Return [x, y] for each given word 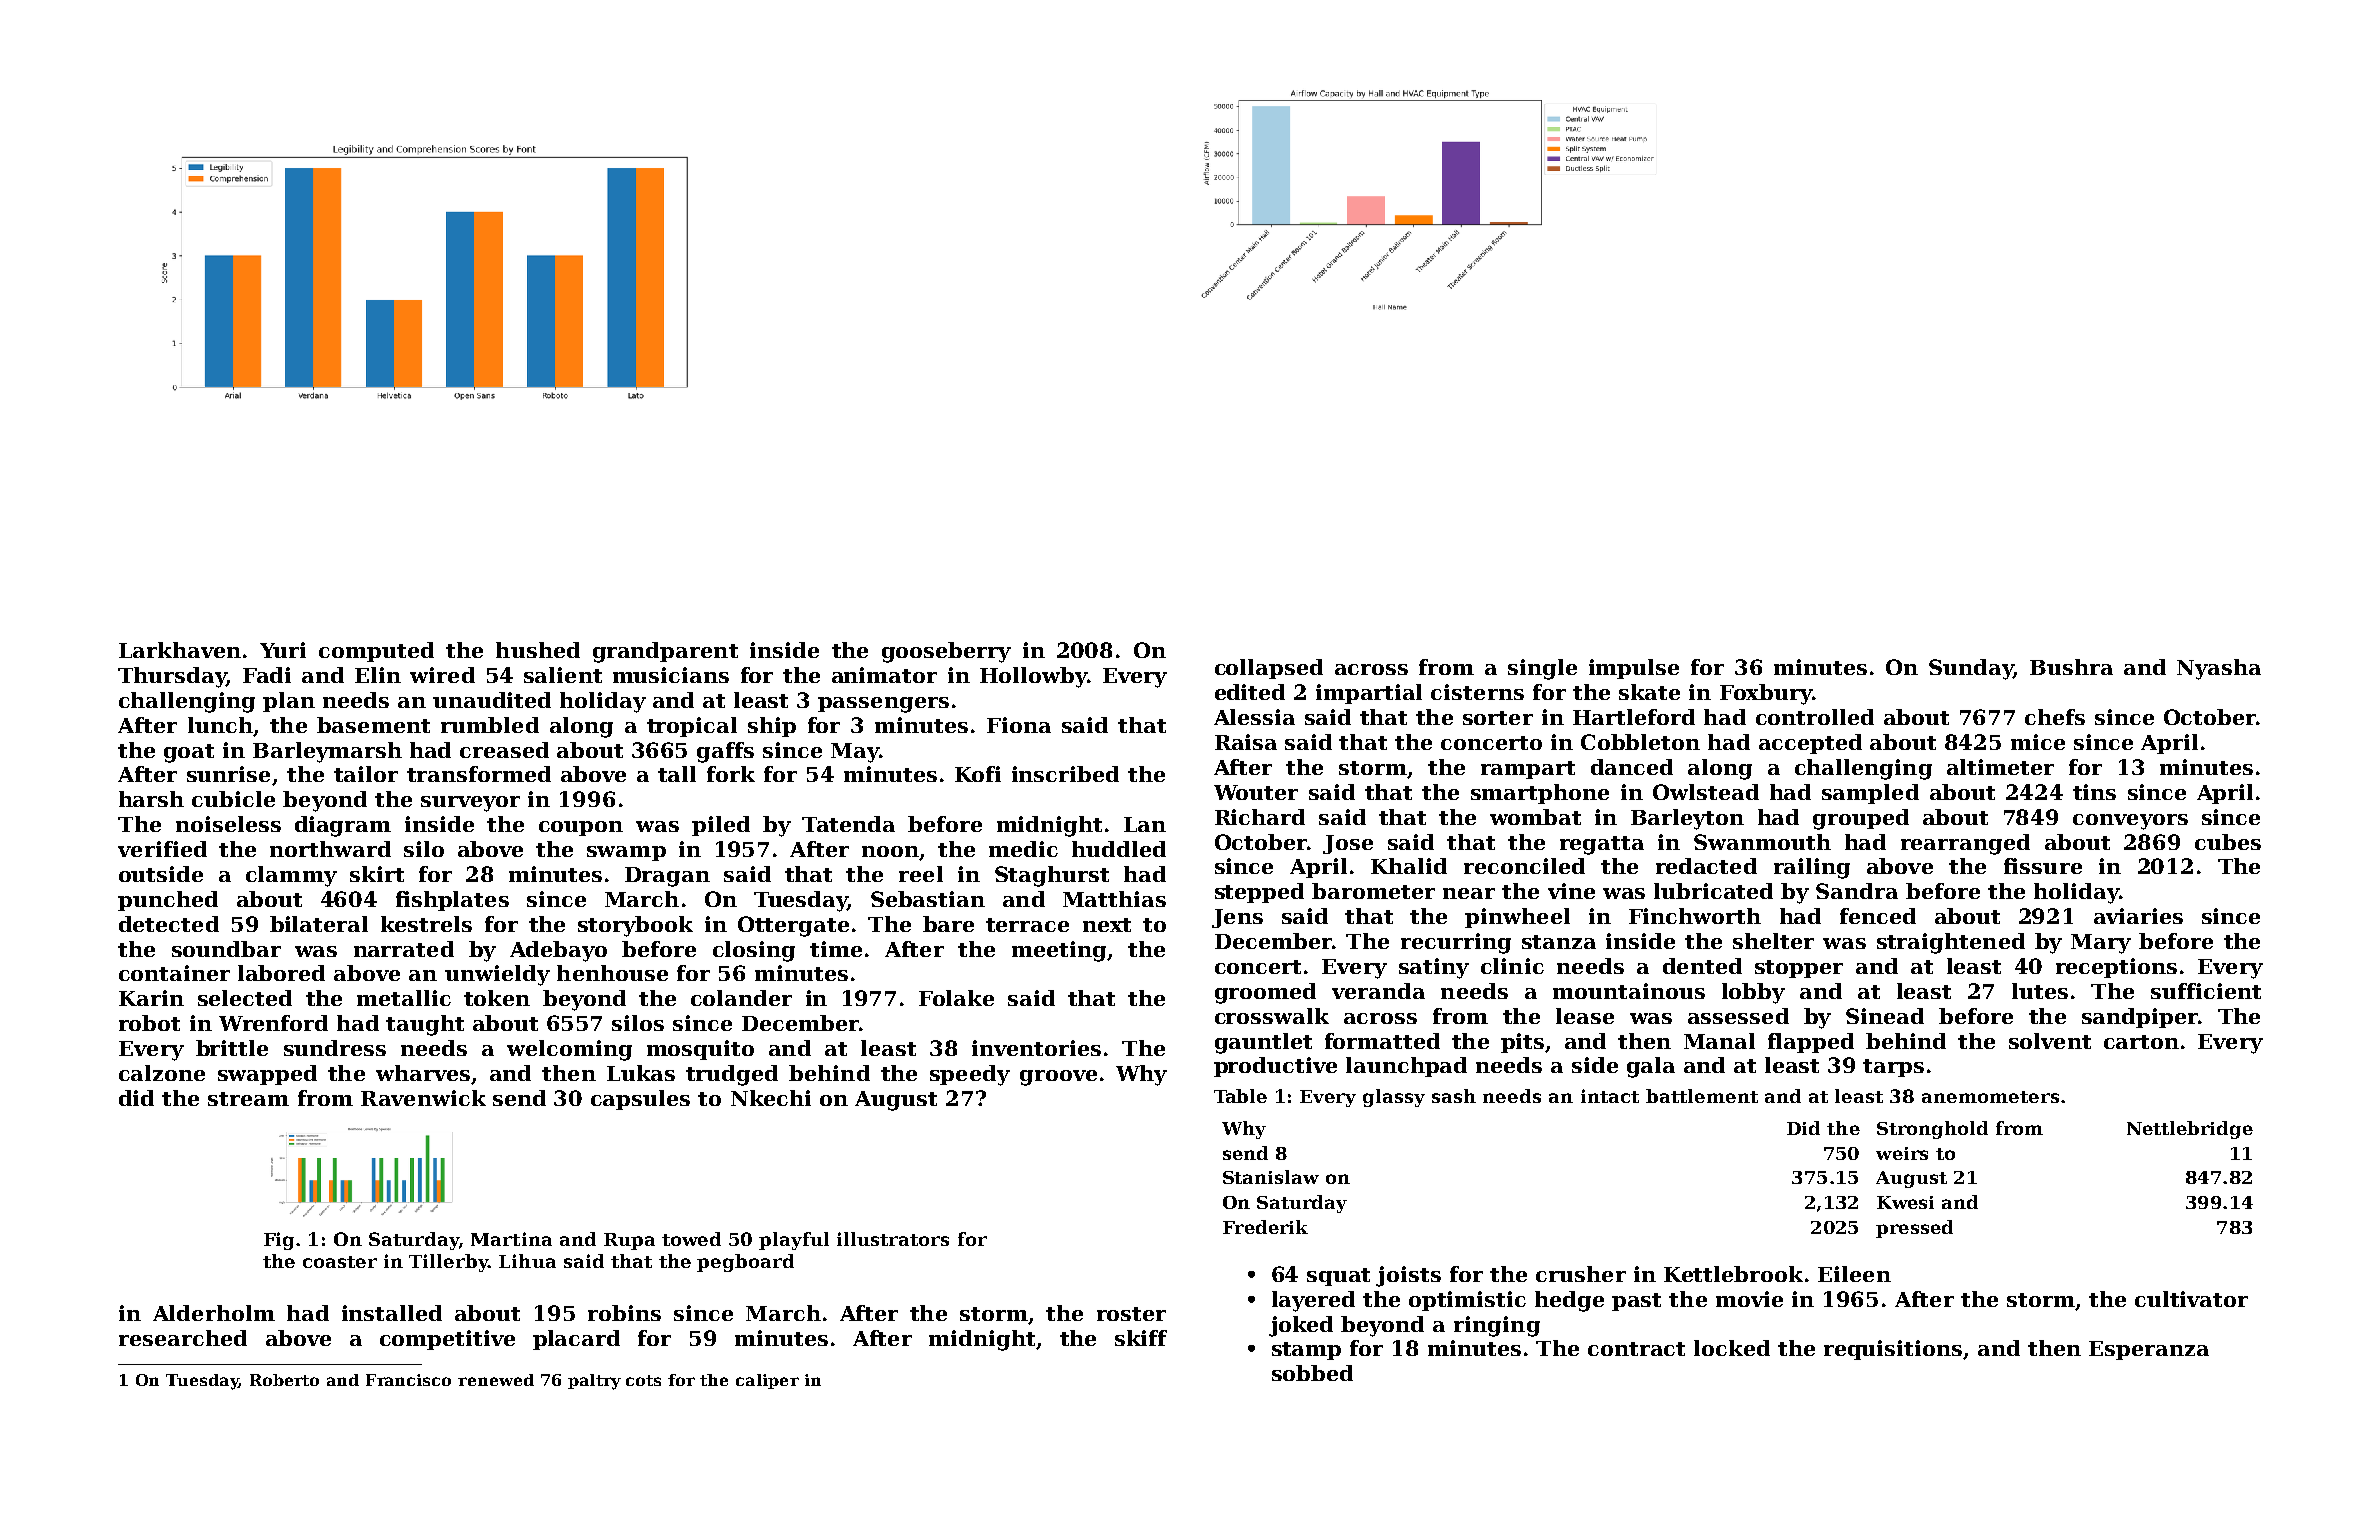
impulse [1634, 669]
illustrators [893, 1239]
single [1542, 669]
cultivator [2191, 1299]
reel [921, 874]
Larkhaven [180, 650]
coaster [340, 1262]
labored [281, 973]
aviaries [2138, 916]
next [1107, 925]
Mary [2101, 944]
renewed [496, 1380]
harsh [151, 799]
